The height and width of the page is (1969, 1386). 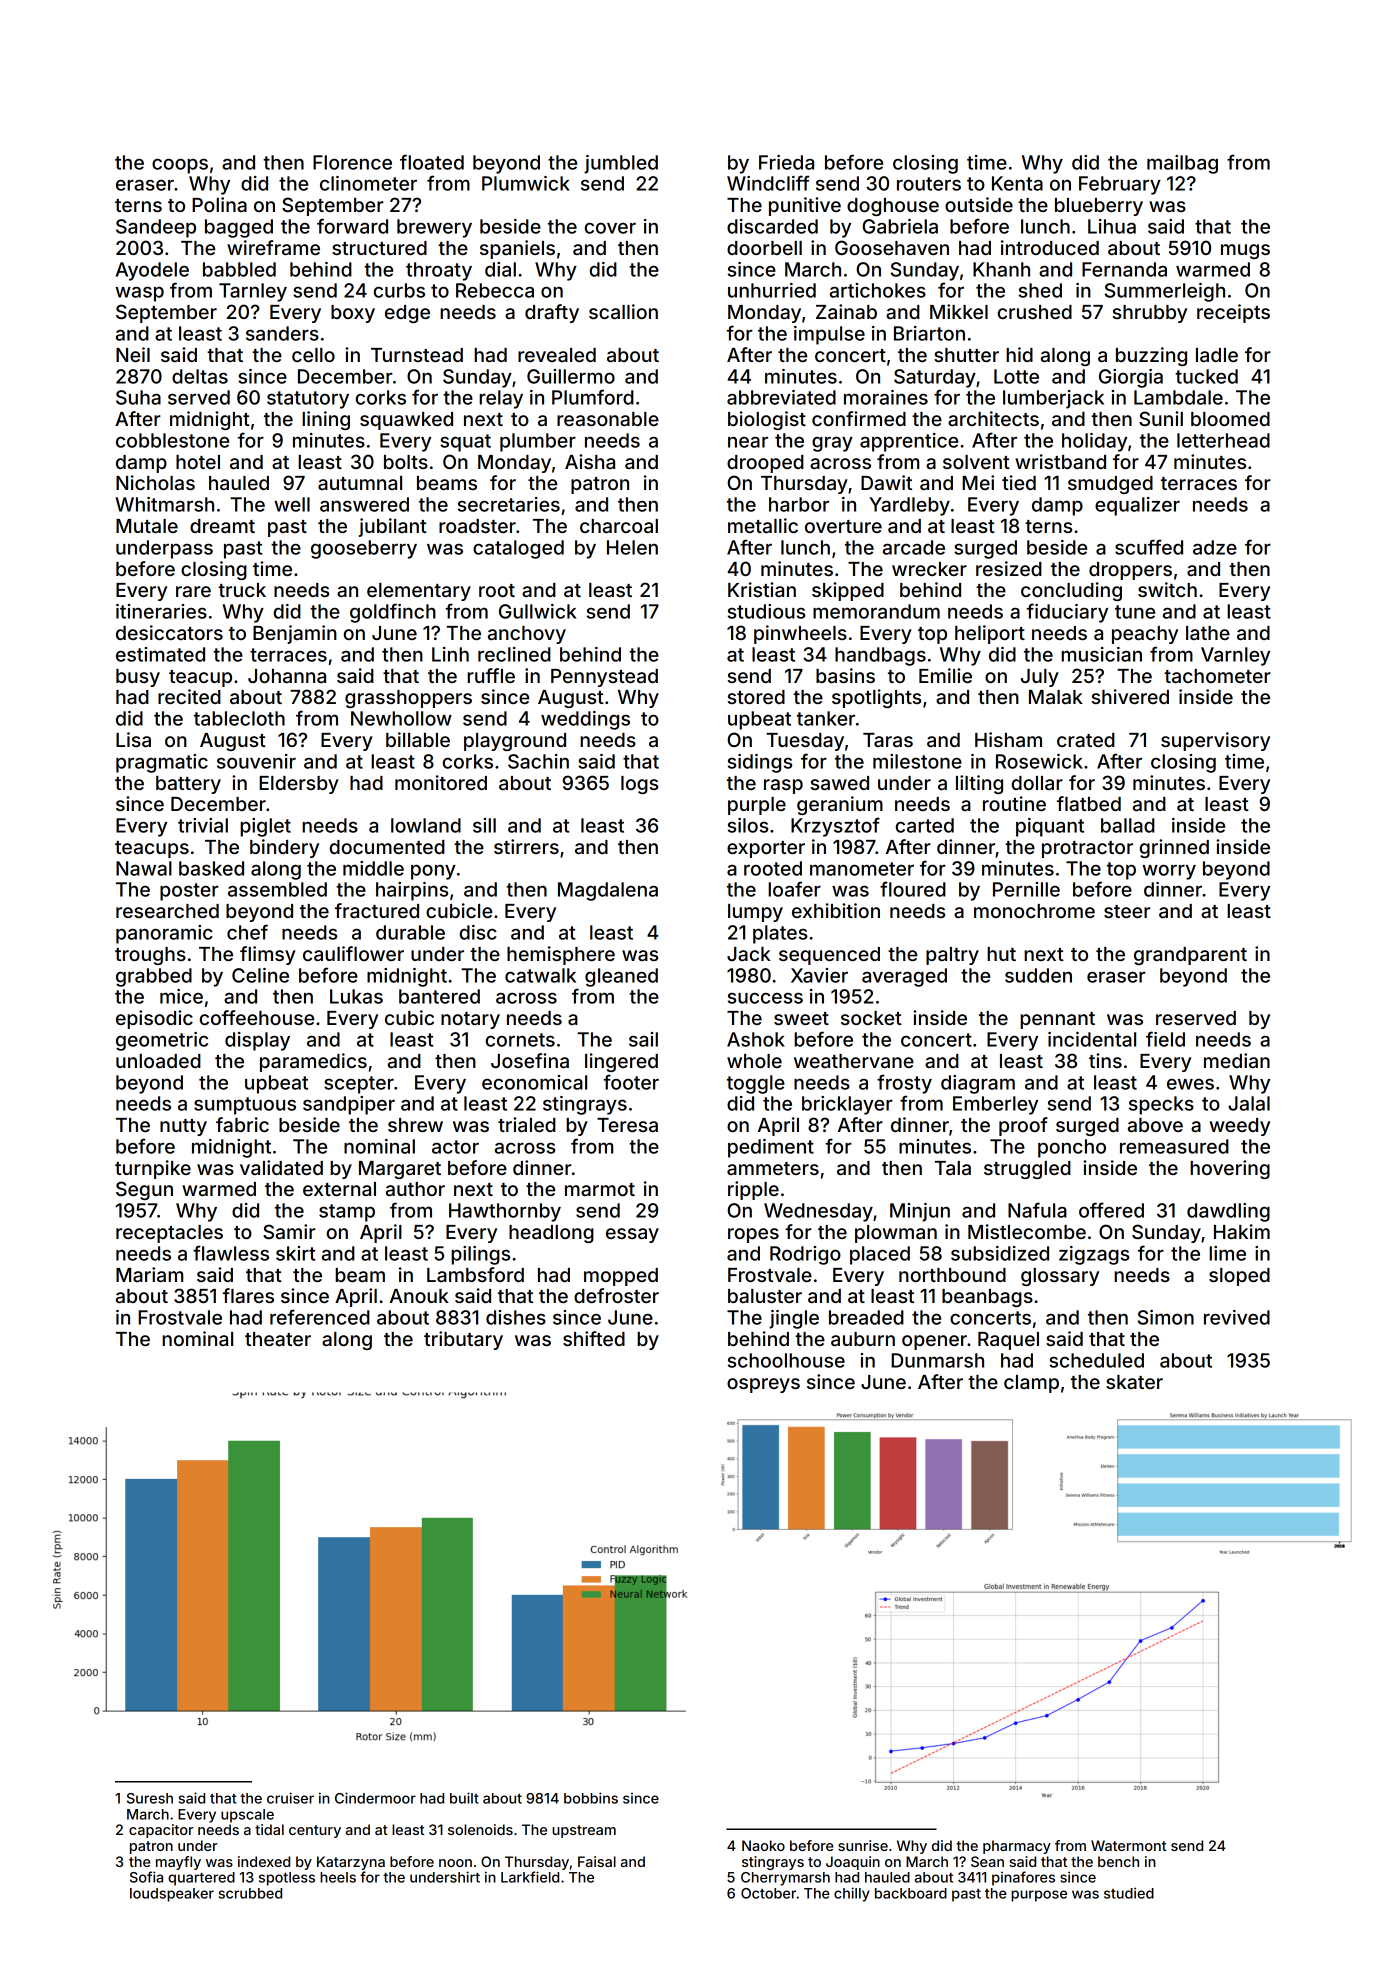 I want to click on drafty, so click(x=552, y=313).
